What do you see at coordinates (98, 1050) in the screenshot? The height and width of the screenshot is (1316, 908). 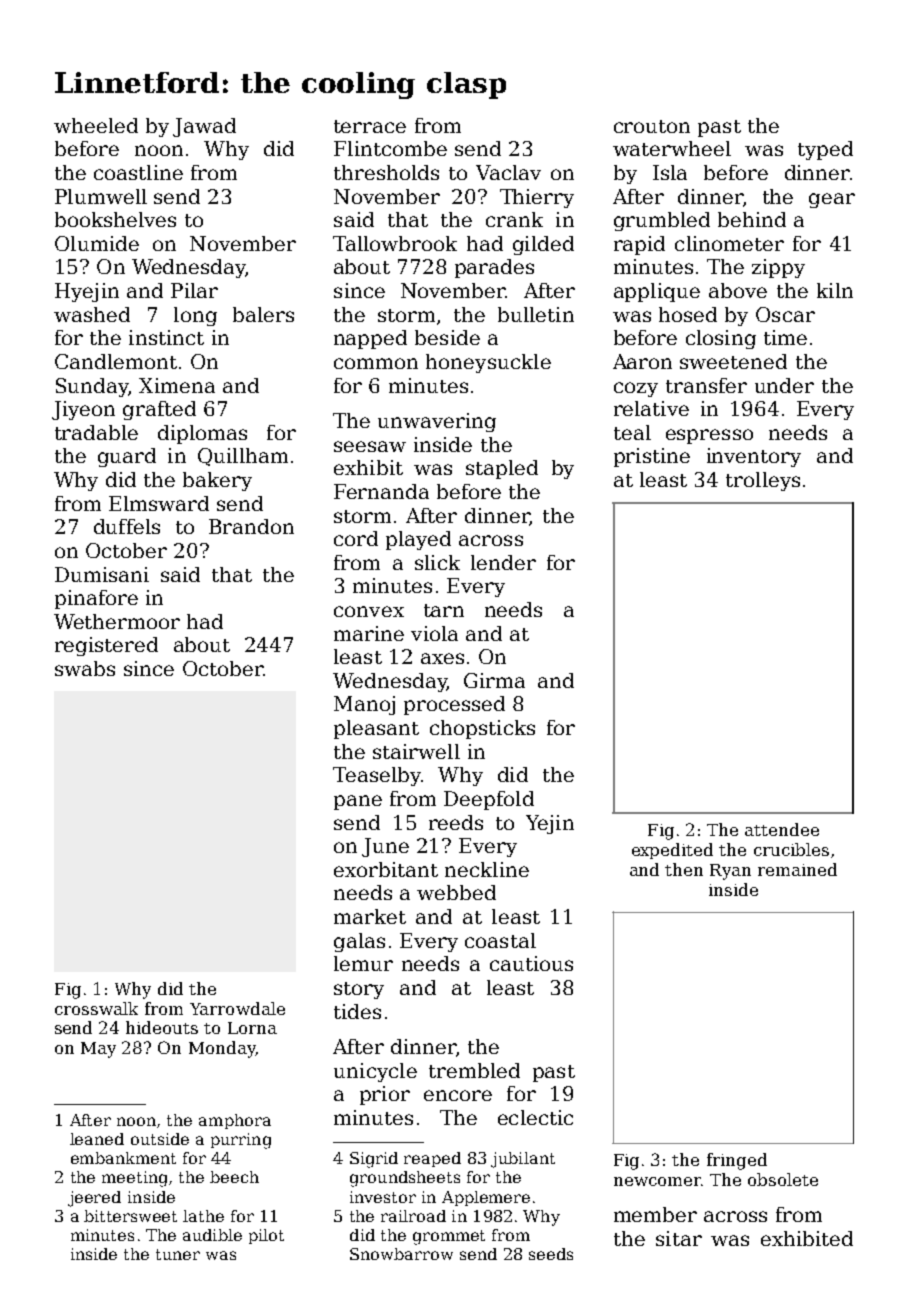 I see `May` at bounding box center [98, 1050].
